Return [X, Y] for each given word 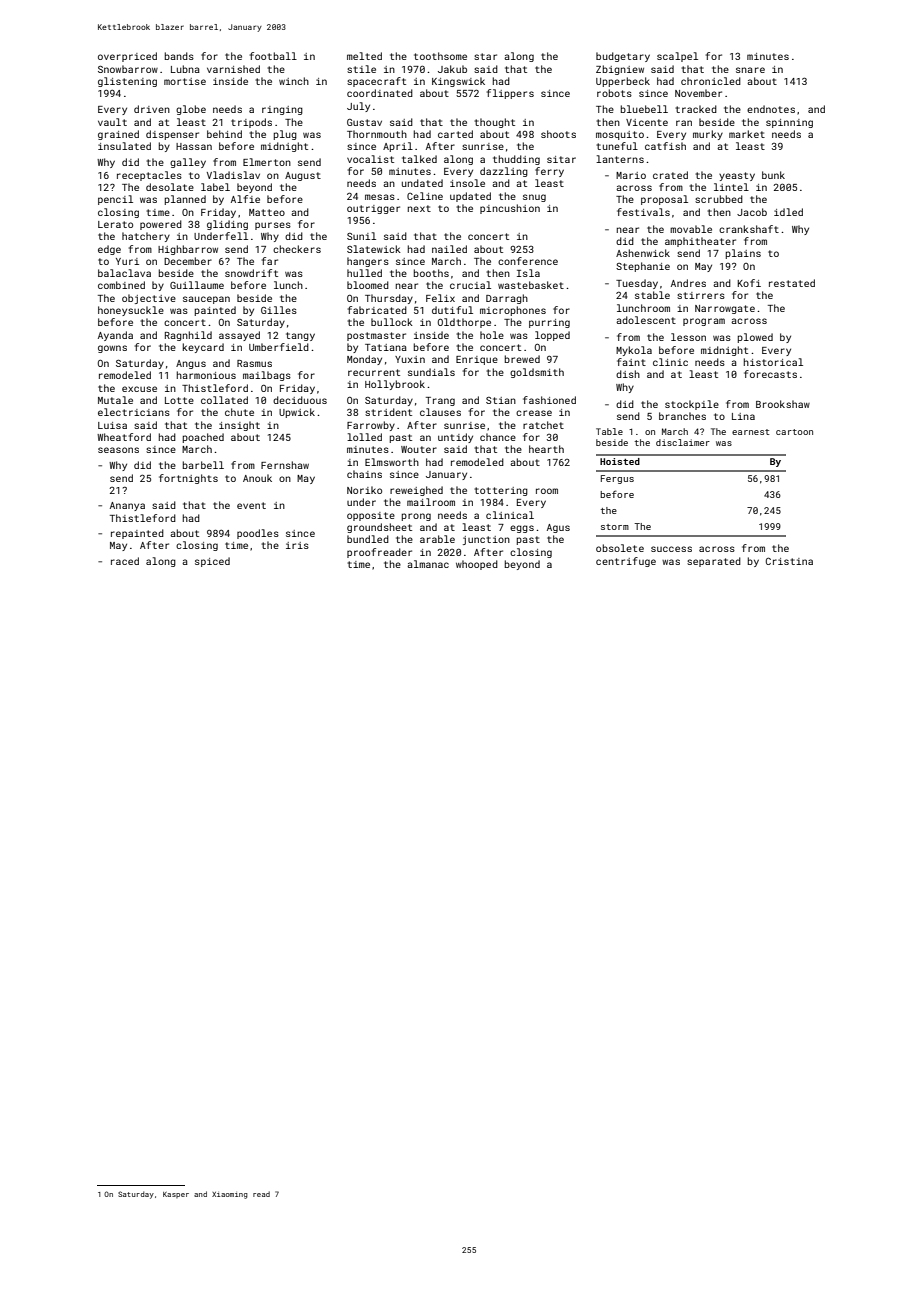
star [485, 56]
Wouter [419, 449]
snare [750, 70]
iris [297, 545]
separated [714, 562]
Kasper [176, 1195]
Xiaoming [230, 1195]
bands [179, 56]
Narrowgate [725, 309]
